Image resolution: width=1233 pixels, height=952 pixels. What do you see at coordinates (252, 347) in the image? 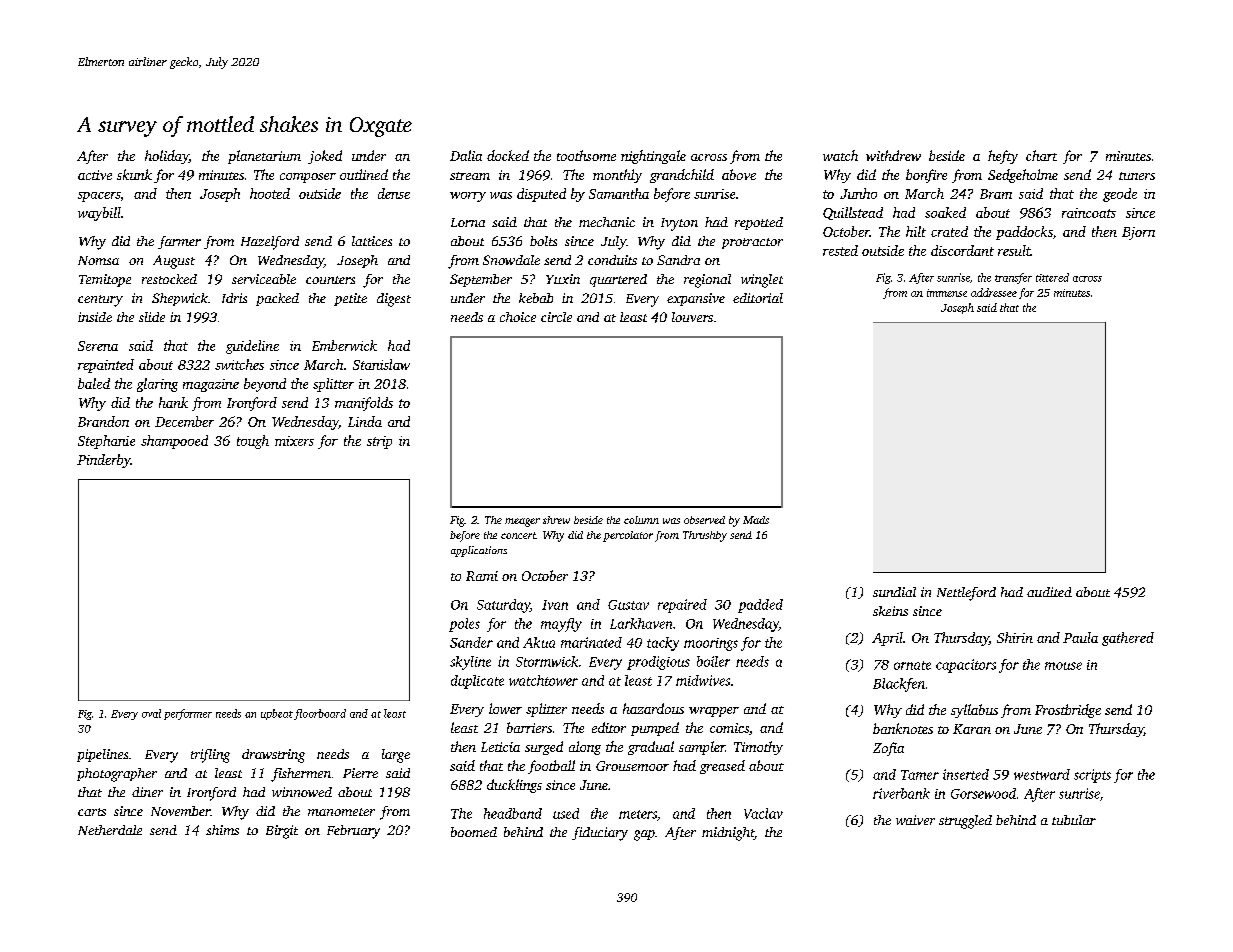
I see `guideline` at bounding box center [252, 347].
